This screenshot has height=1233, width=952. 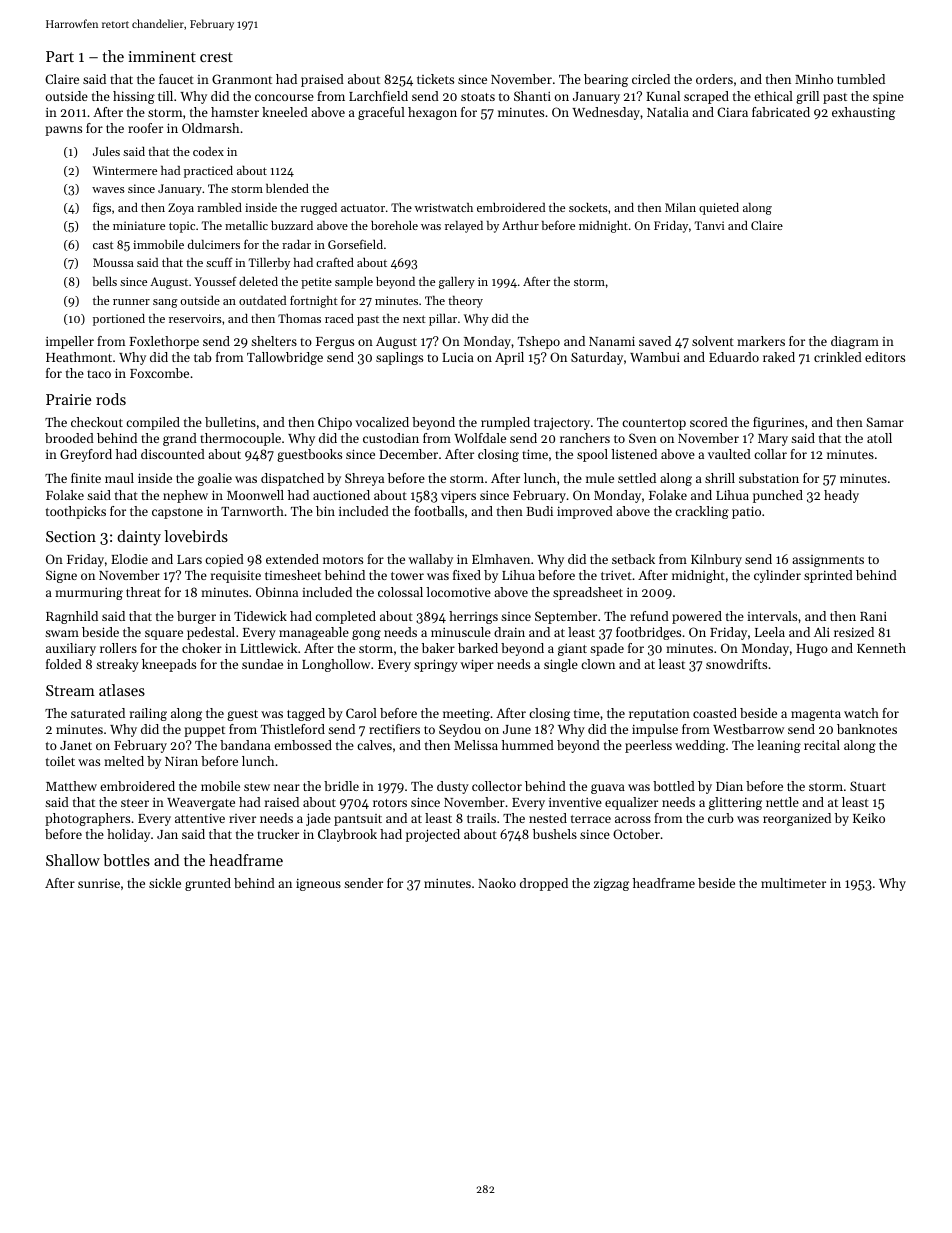 I want to click on imminent, so click(x=162, y=56).
